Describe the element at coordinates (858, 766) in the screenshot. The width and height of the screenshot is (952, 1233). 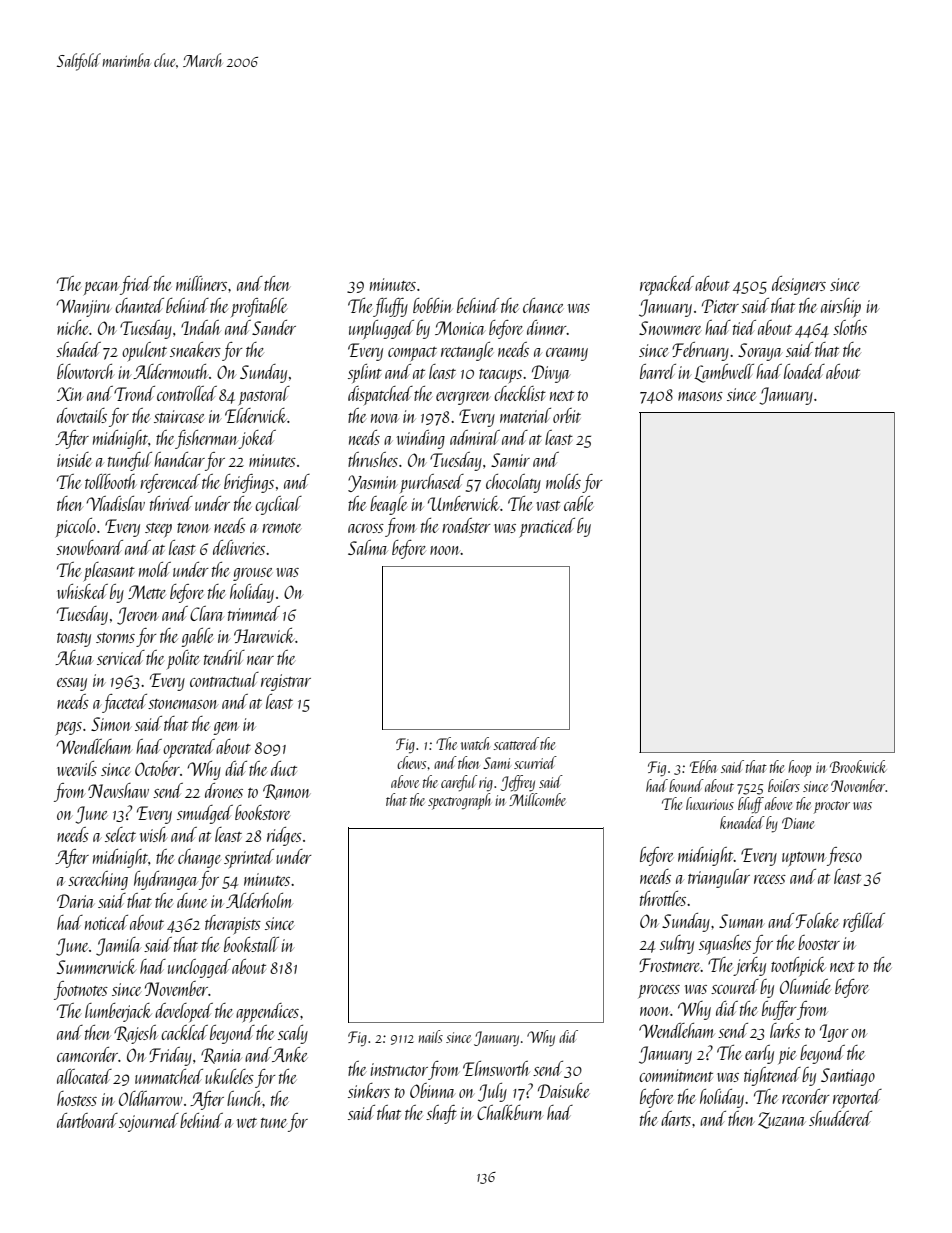
I see `Brookwick` at that location.
